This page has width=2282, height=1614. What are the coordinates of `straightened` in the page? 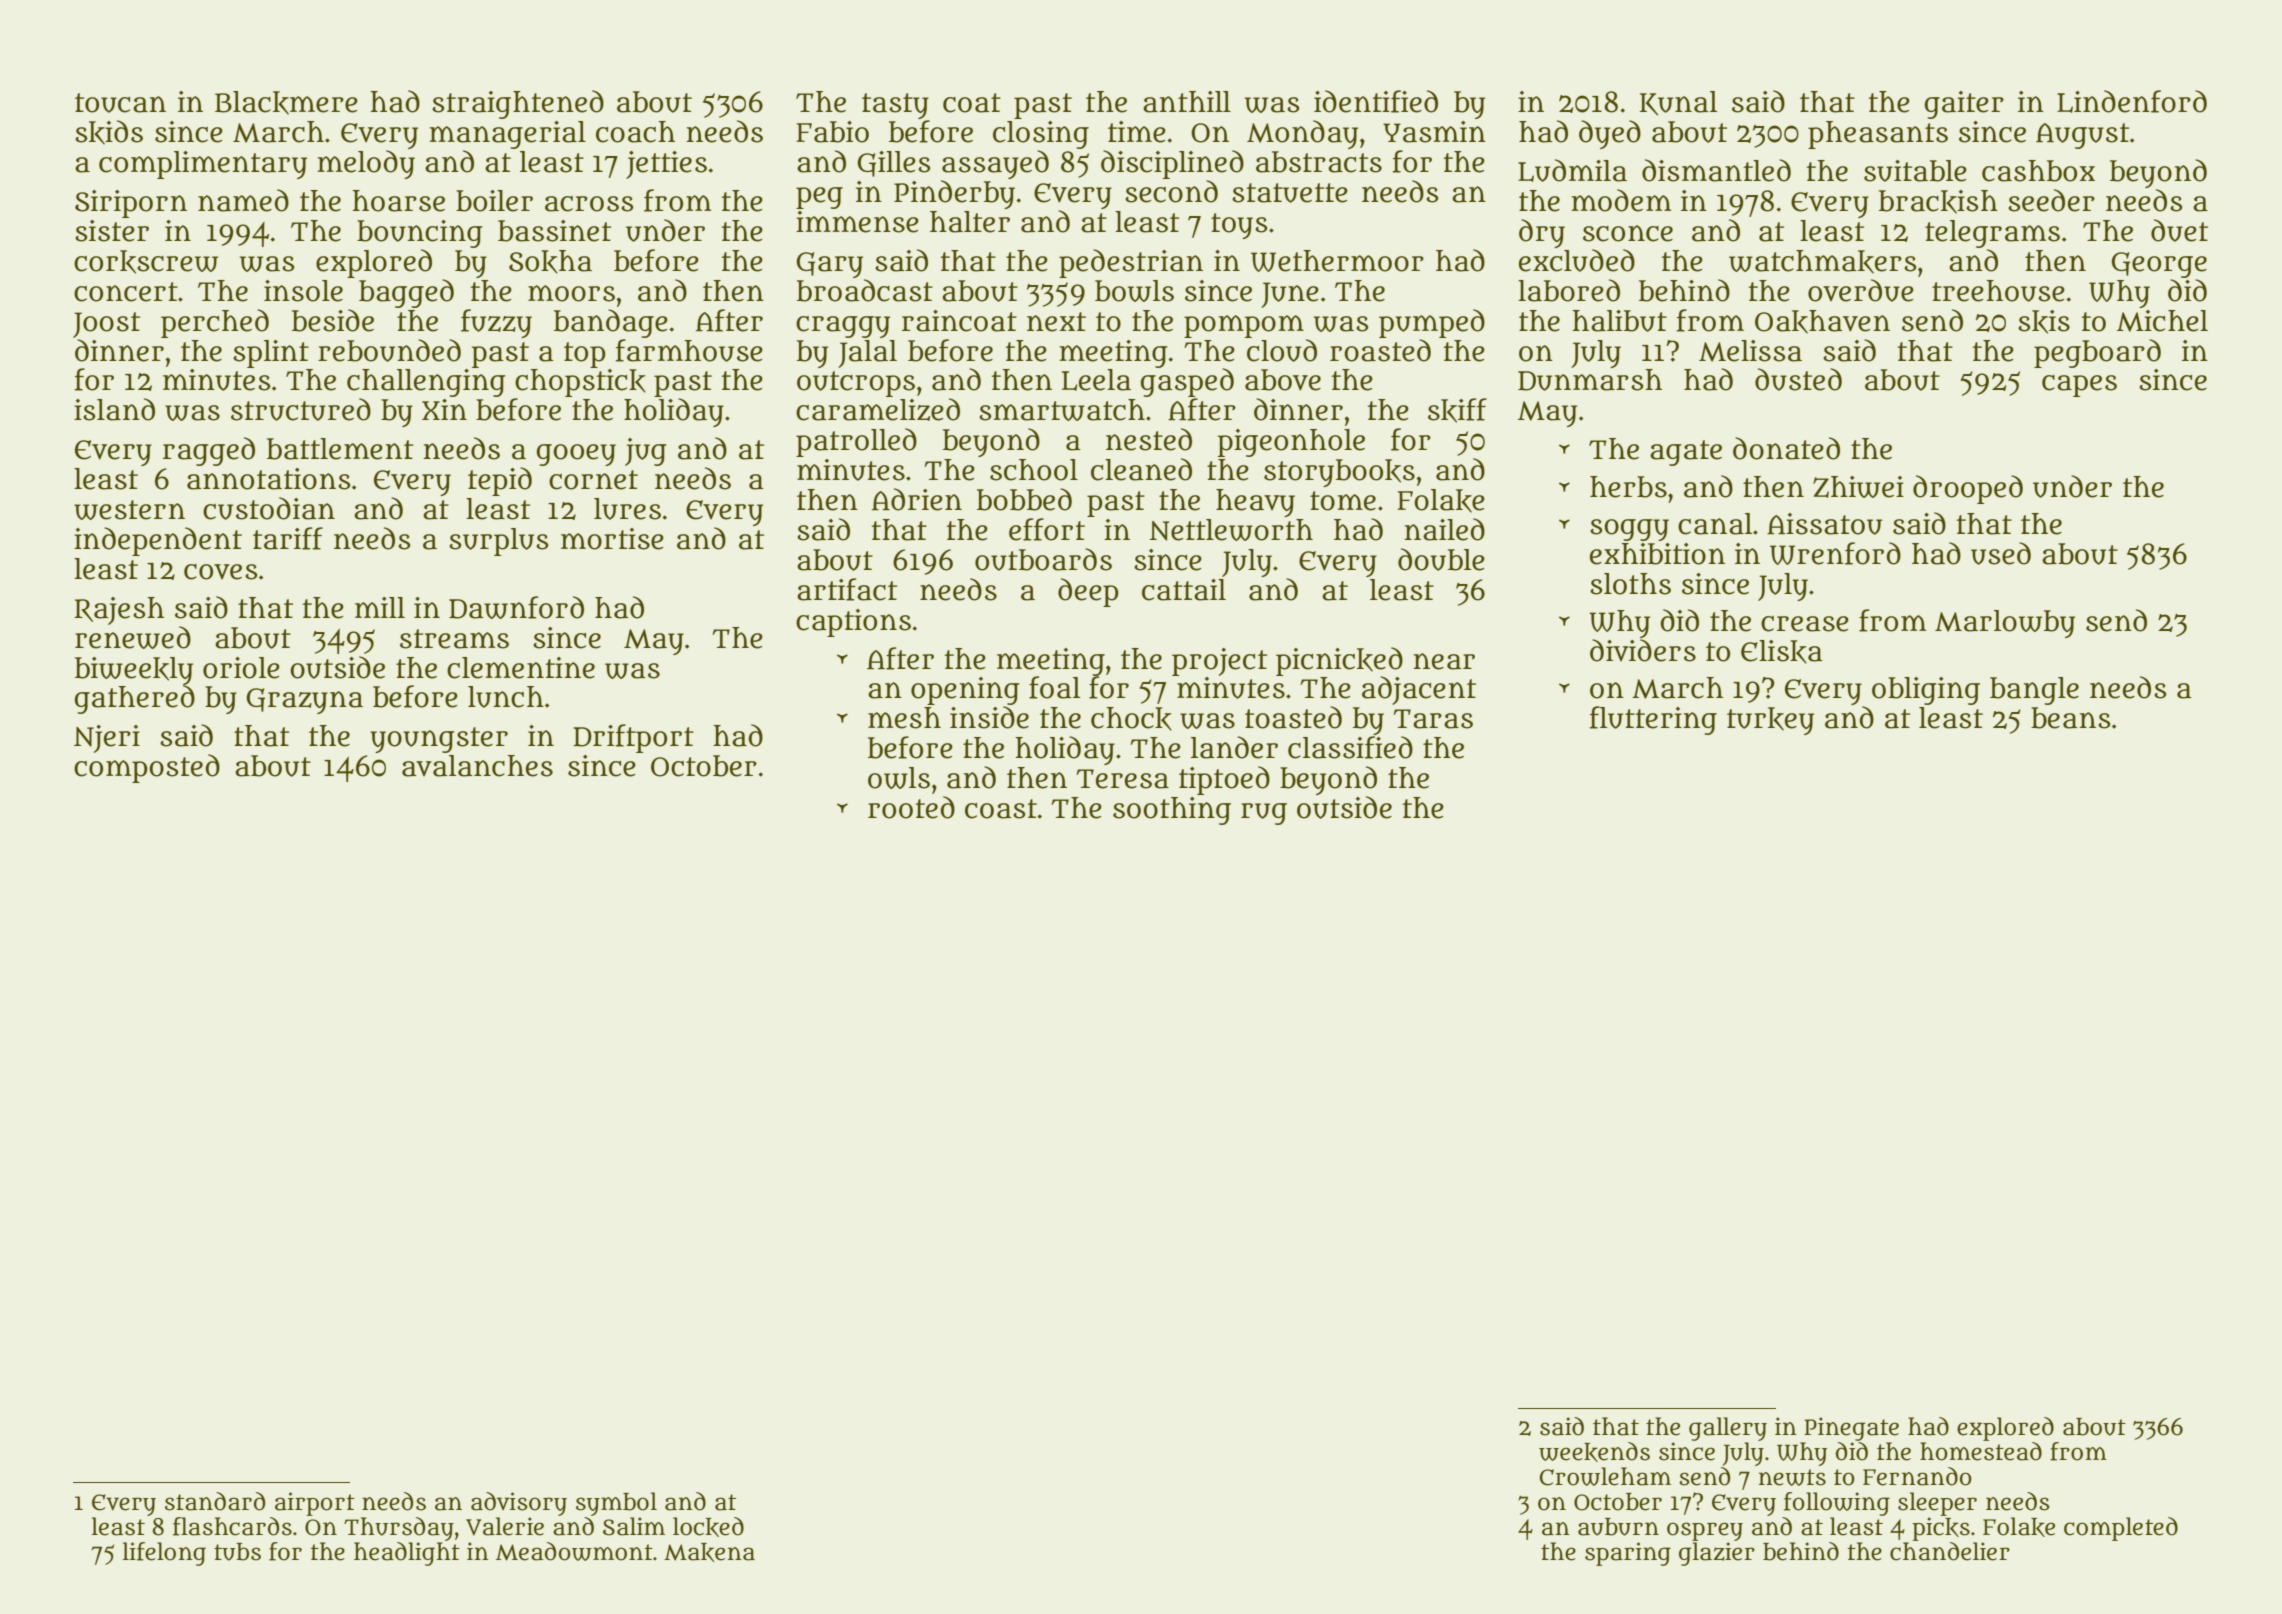 It's located at (518, 104).
